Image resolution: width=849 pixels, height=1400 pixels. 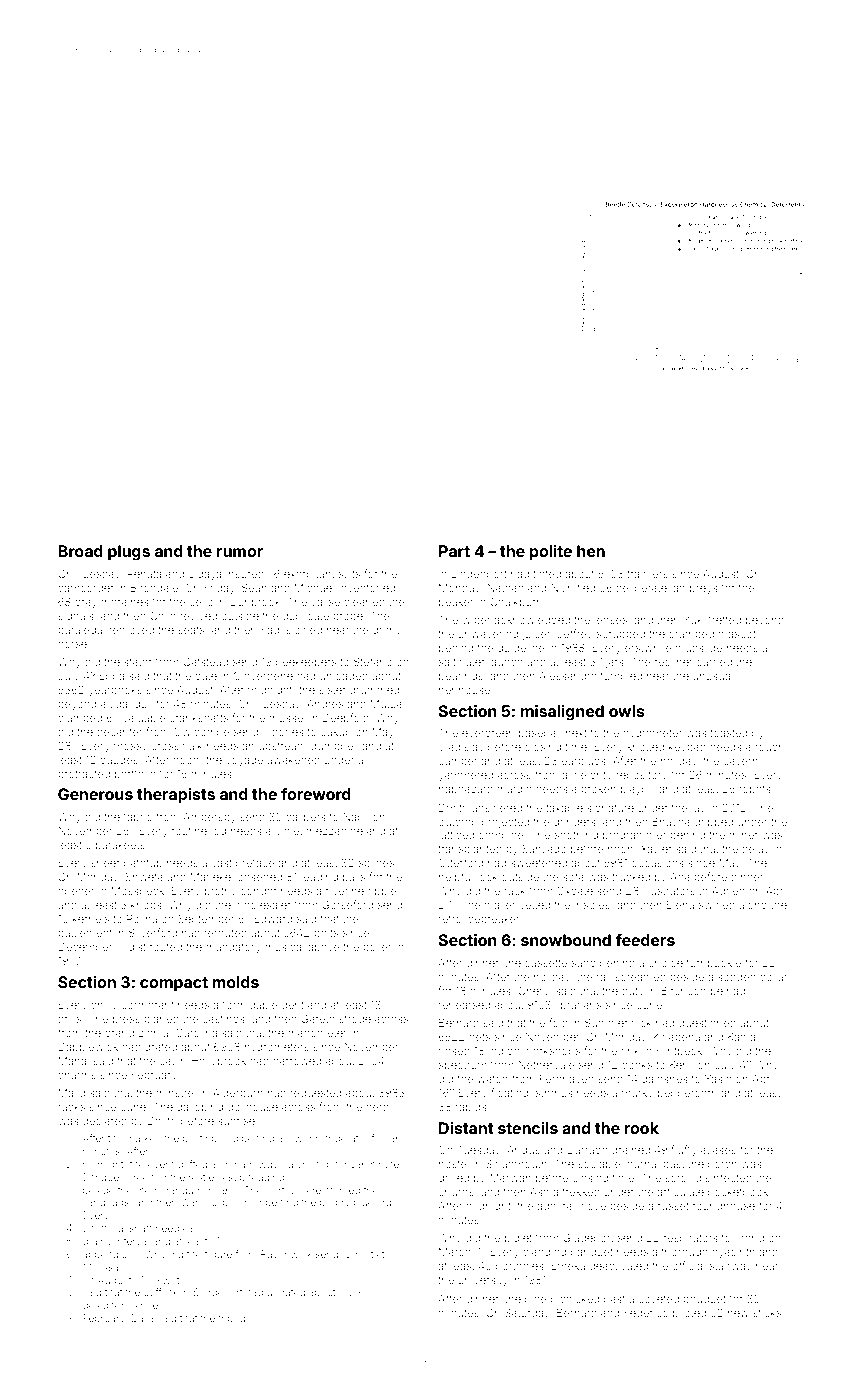 What do you see at coordinates (263, 905) in the screenshot?
I see `wholesaler` at bounding box center [263, 905].
